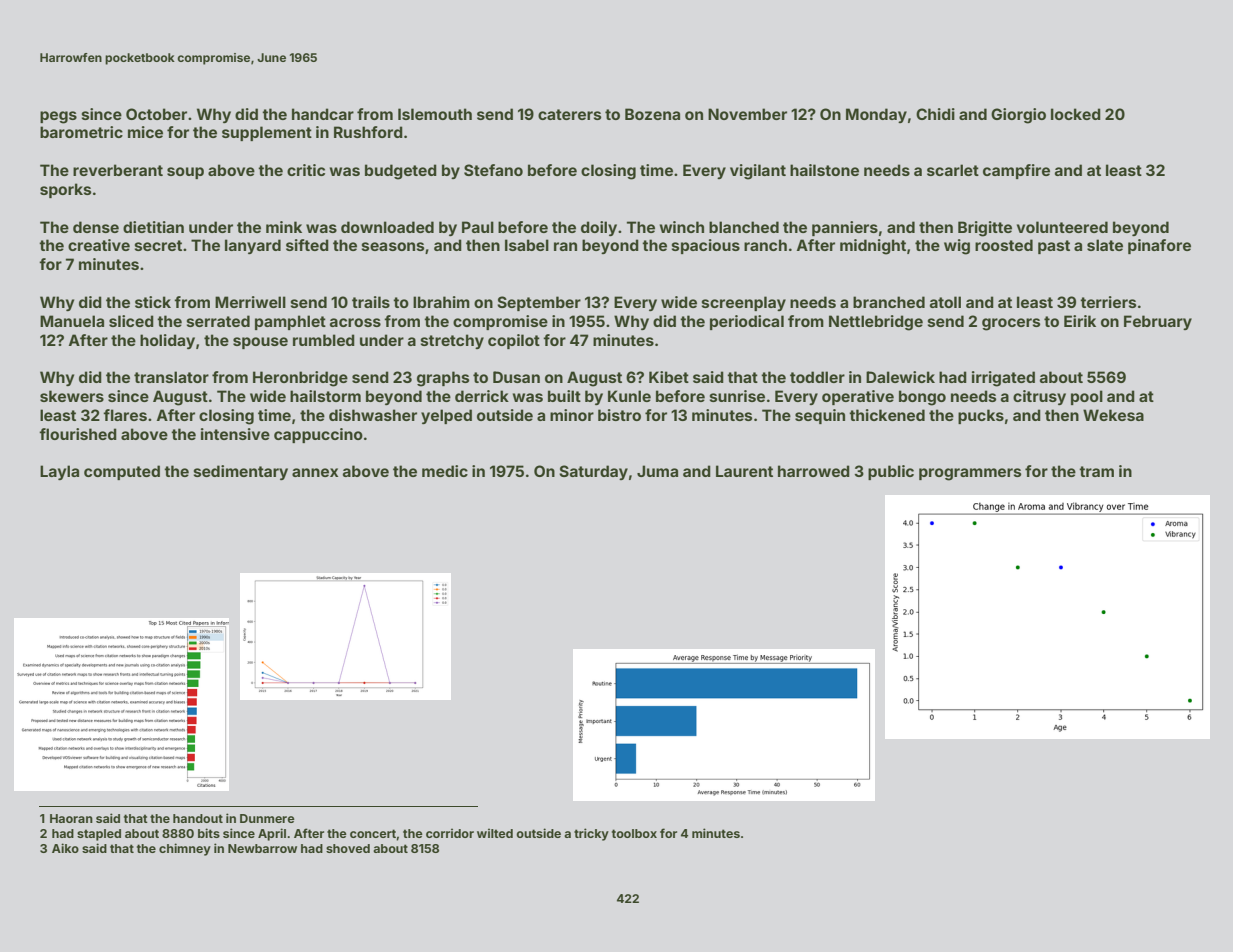 This page has height=952, width=1233. I want to click on locked, so click(1076, 114).
